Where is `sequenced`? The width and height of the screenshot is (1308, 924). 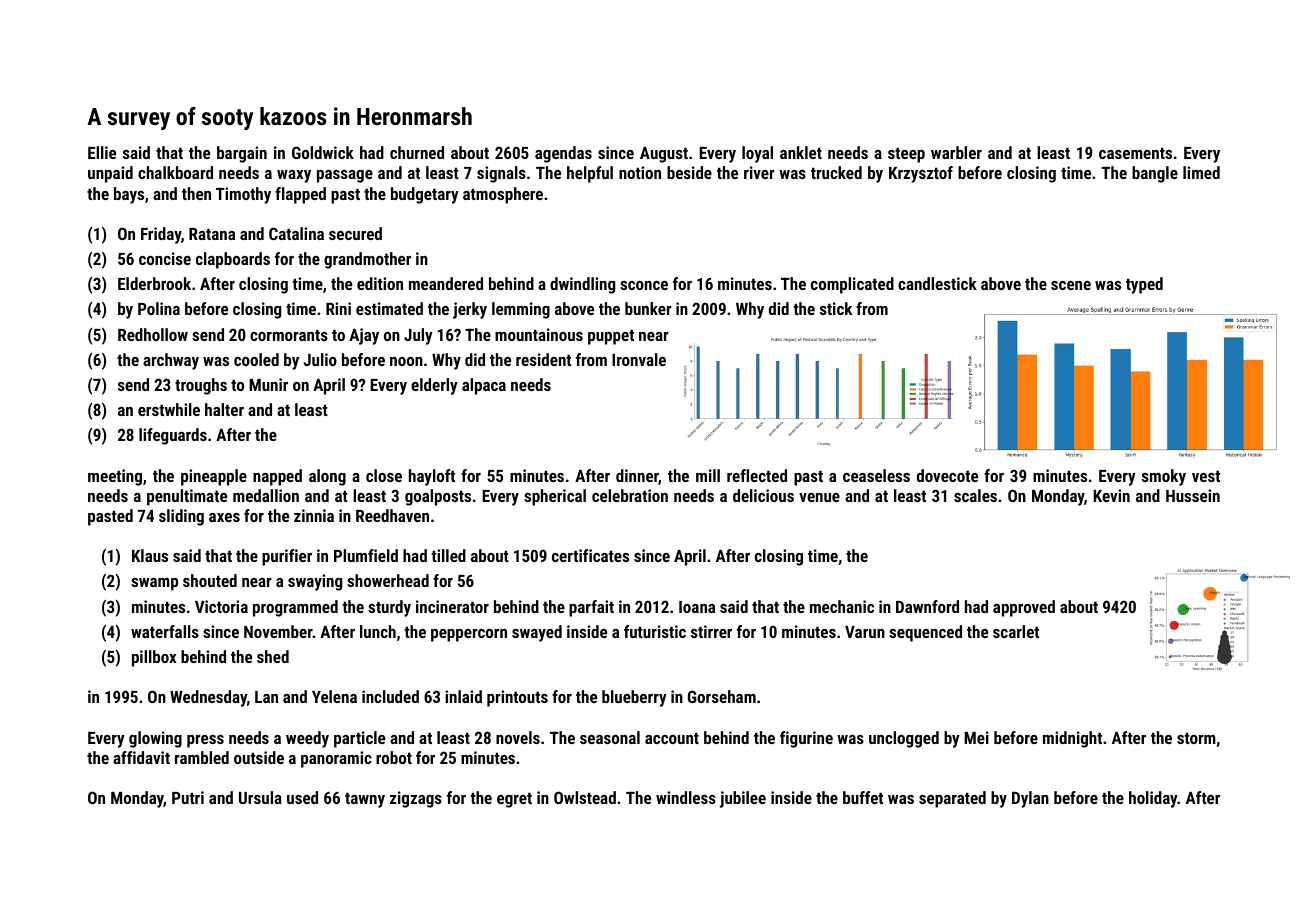
sequenced is located at coordinates (925, 633).
